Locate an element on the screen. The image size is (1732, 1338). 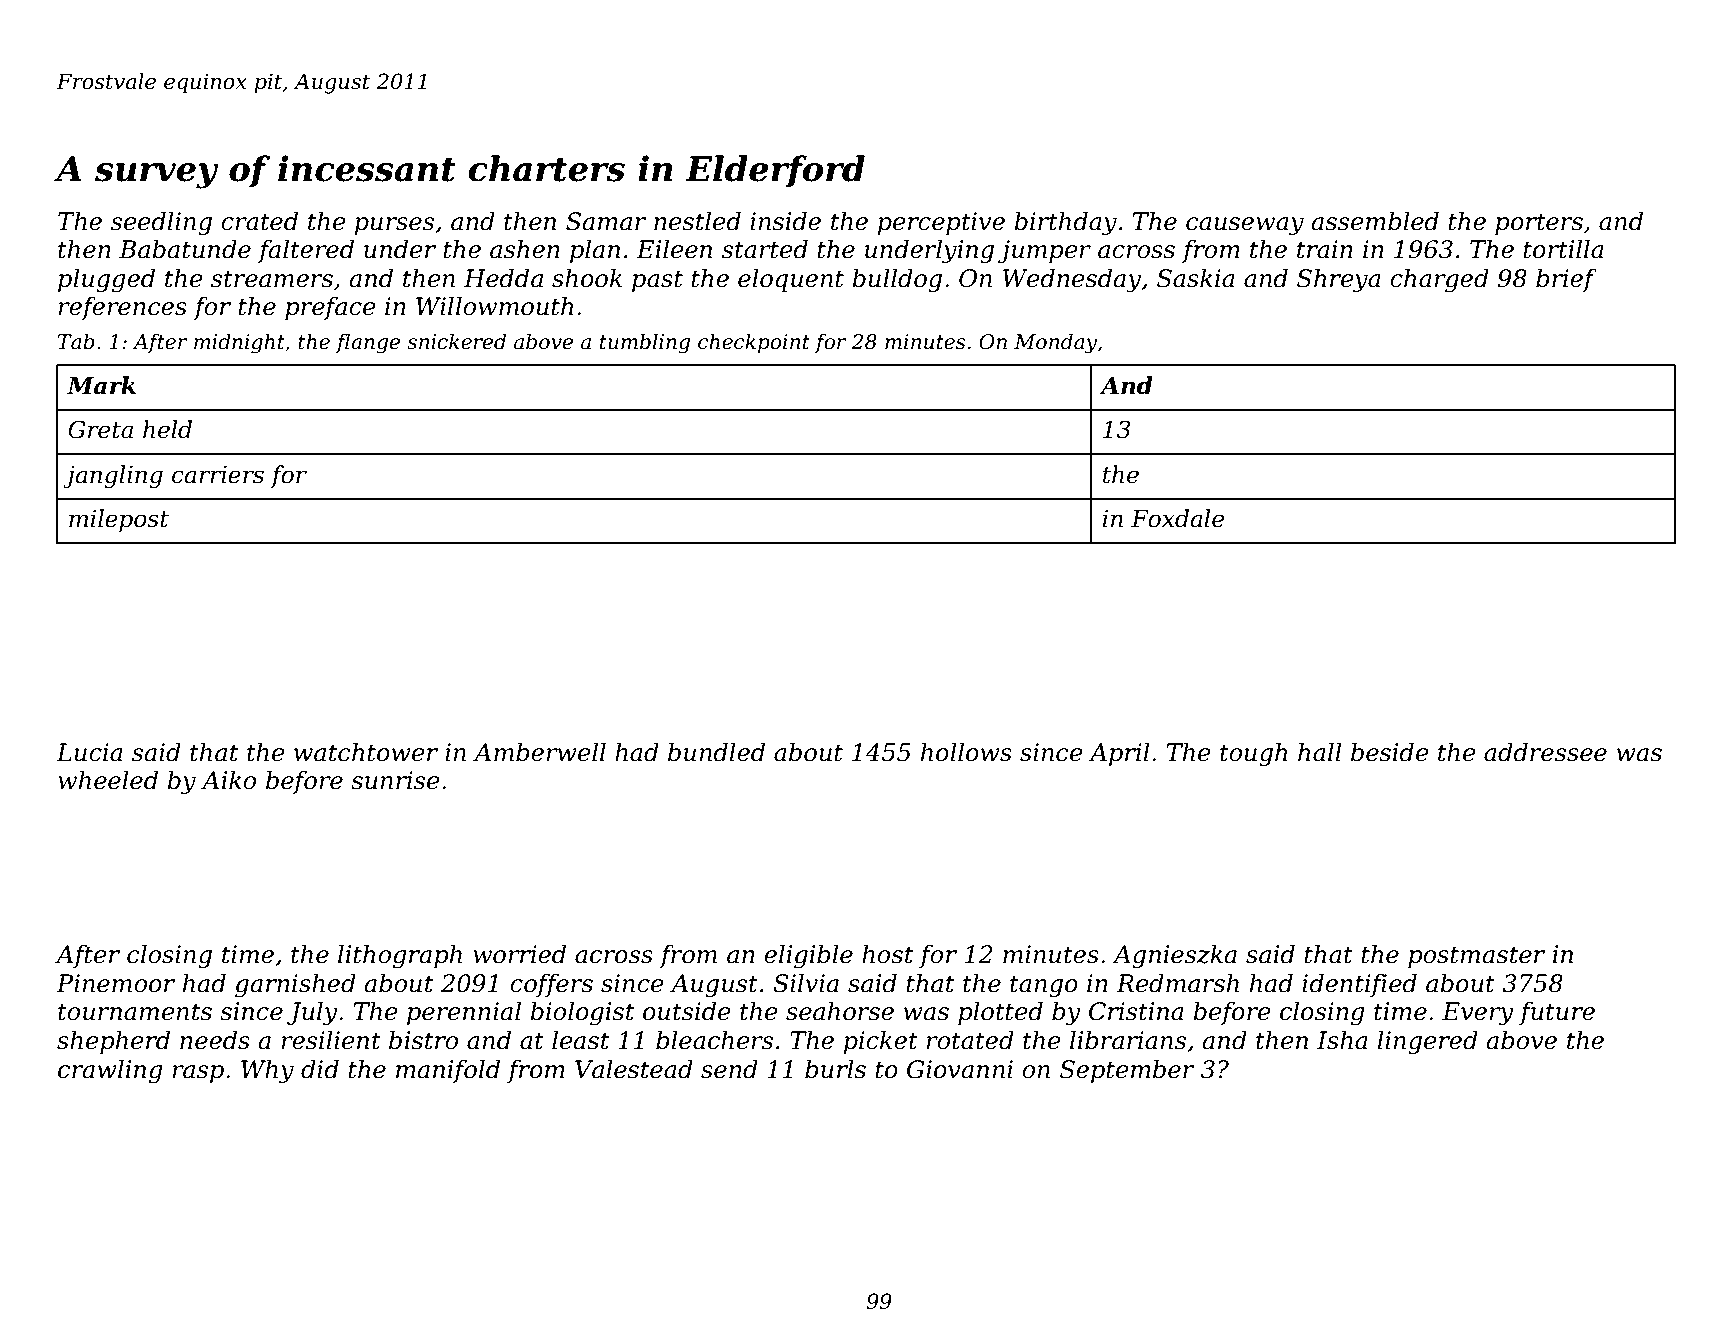
Hedda is located at coordinates (503, 278).
